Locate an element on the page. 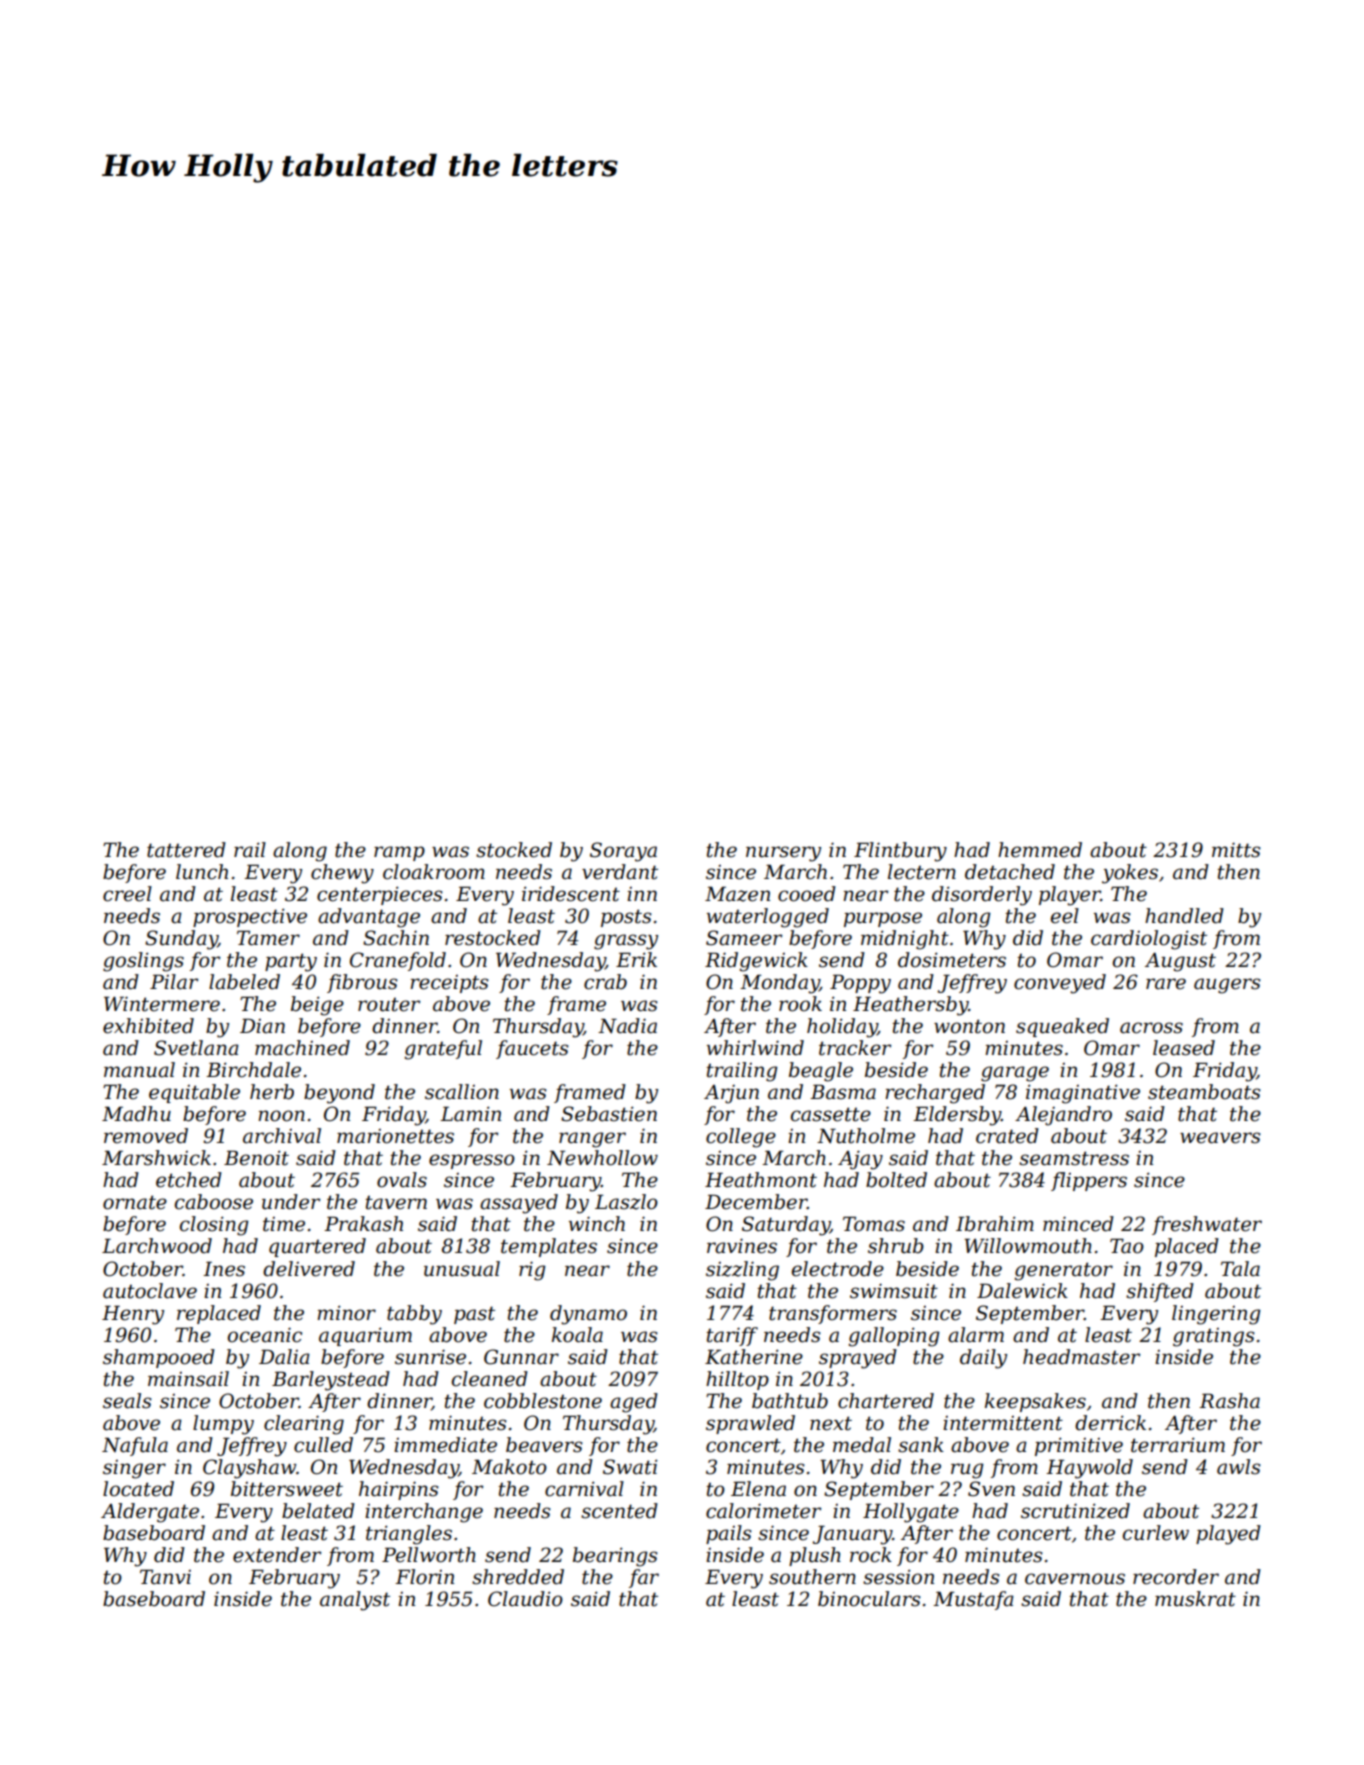 This page has width=1364, height=1765. disorderly is located at coordinates (982, 896).
